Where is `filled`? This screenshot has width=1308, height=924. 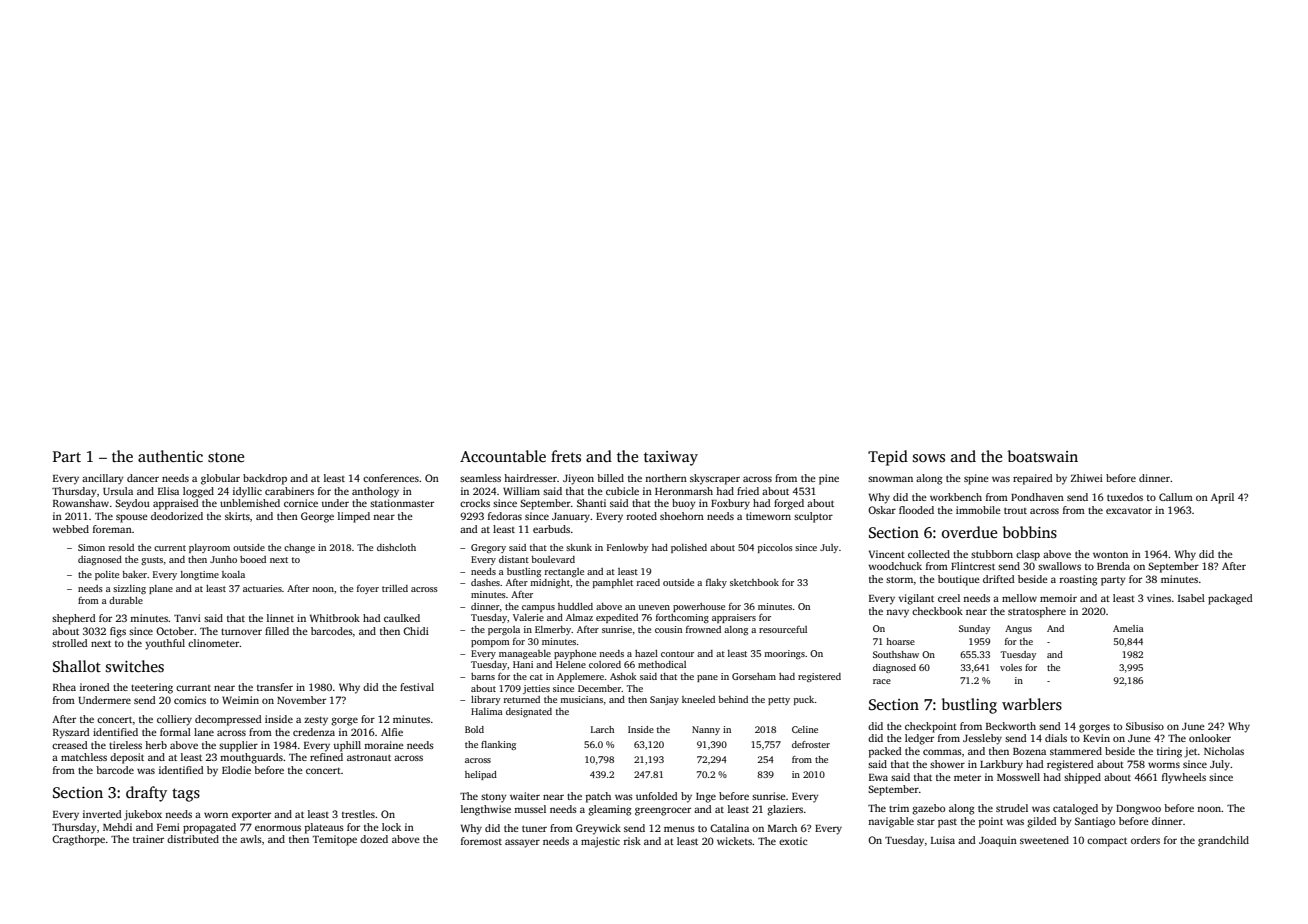
filled is located at coordinates (277, 631).
